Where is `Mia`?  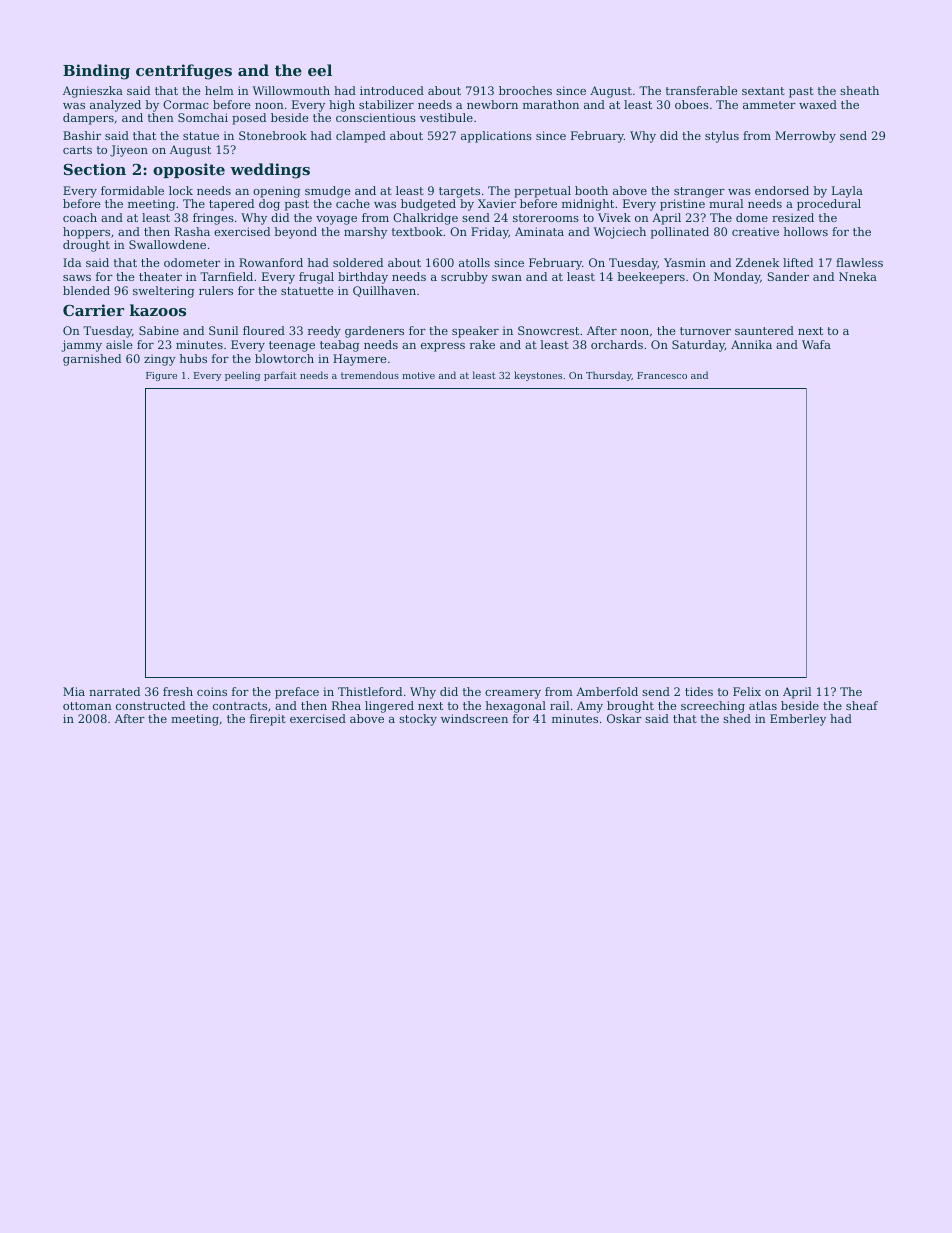
Mia is located at coordinates (74, 691).
